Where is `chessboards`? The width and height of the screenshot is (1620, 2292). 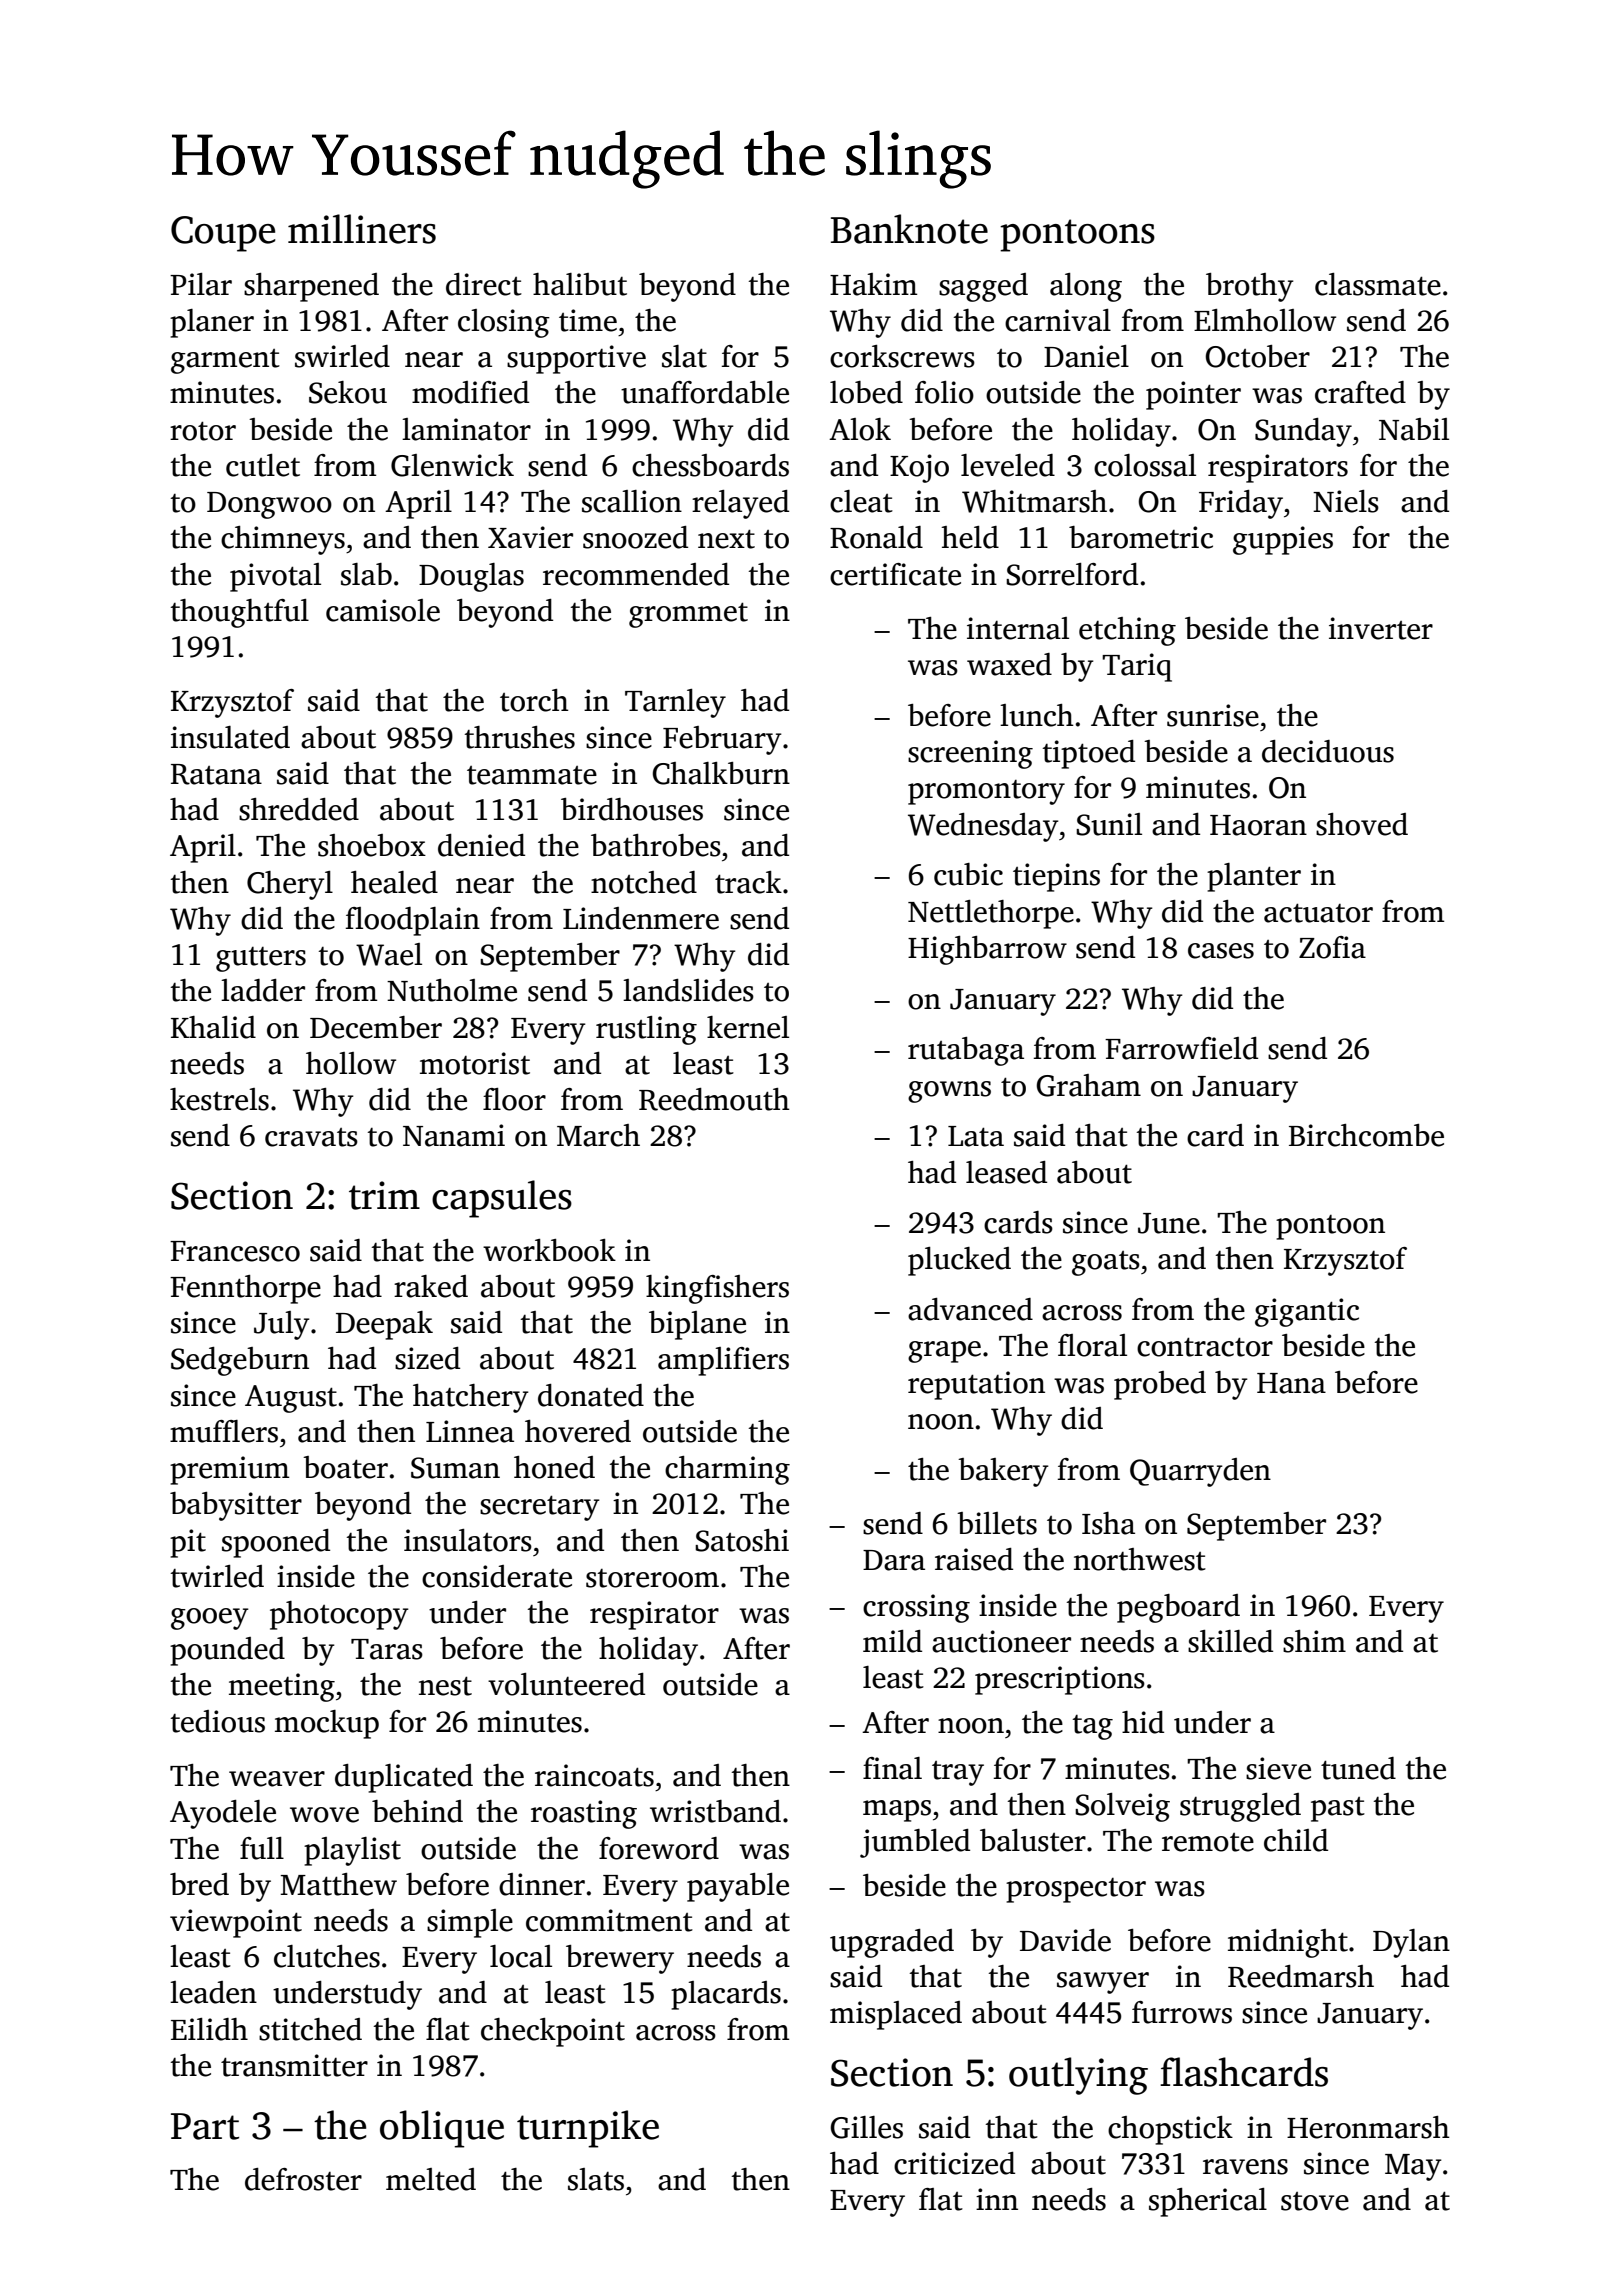 chessboards is located at coordinates (710, 465).
